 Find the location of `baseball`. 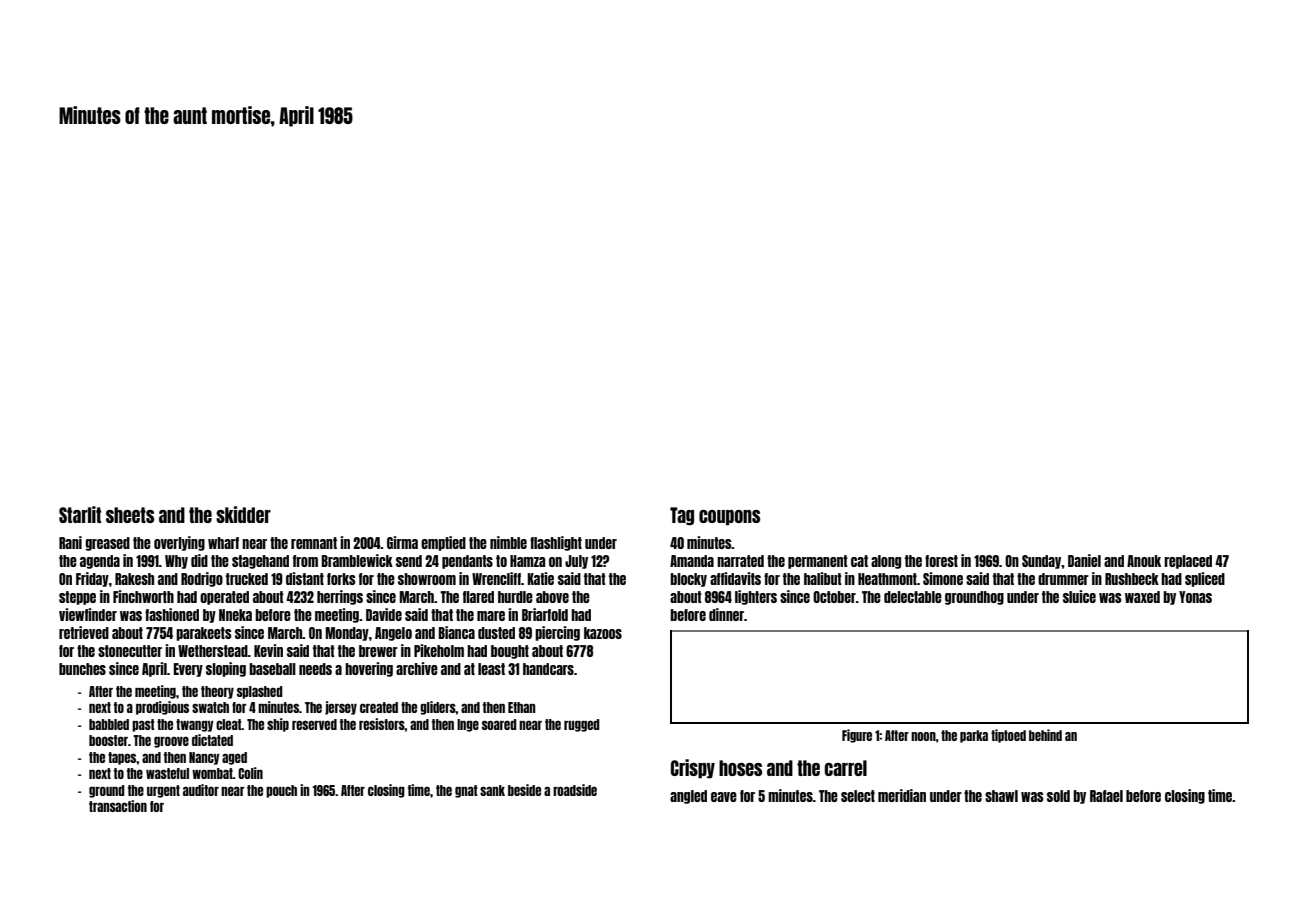

baseball is located at coordinates (272, 669).
